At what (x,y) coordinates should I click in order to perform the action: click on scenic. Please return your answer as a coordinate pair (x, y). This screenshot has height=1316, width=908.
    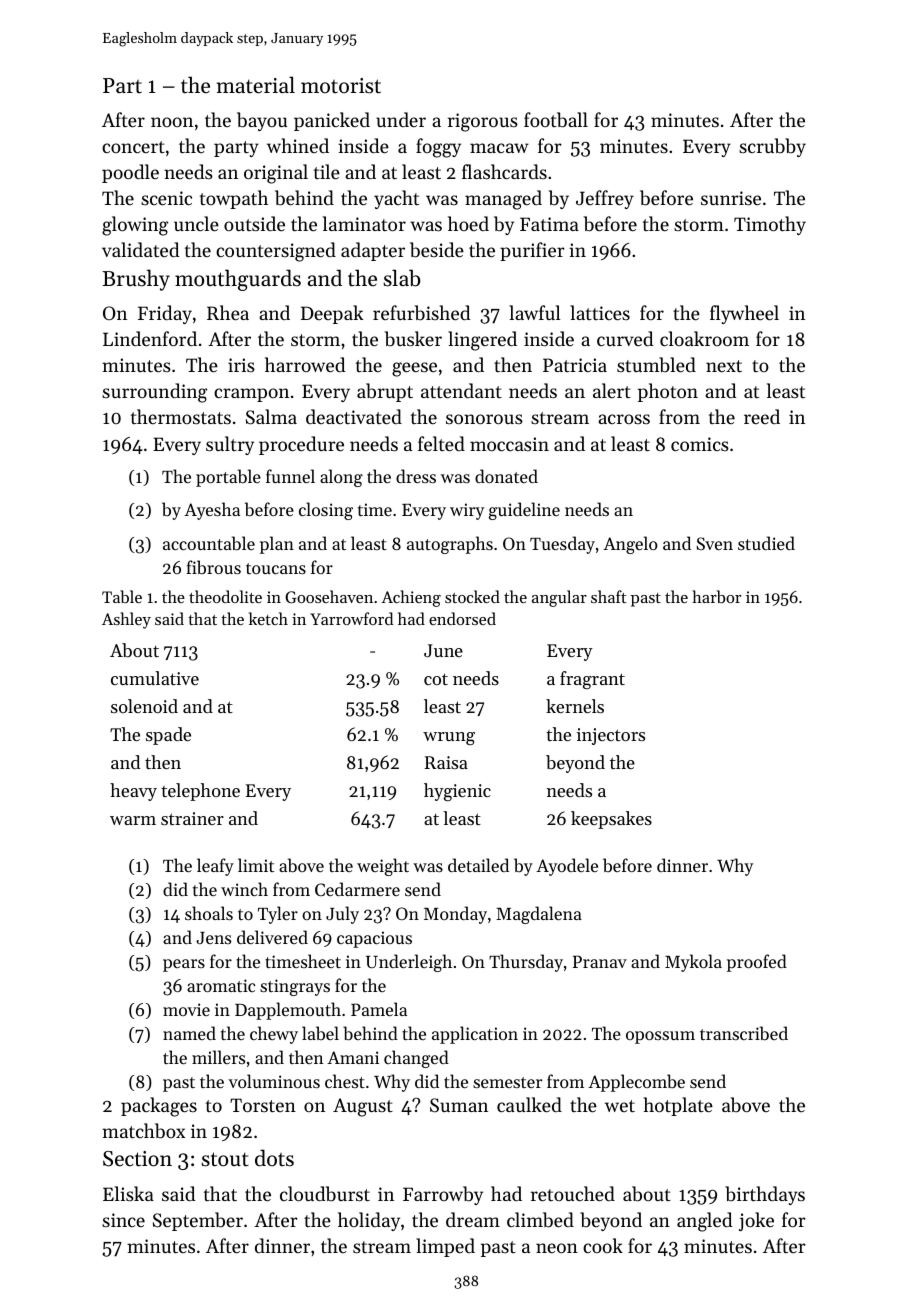
    Looking at the image, I should click on (166, 198).
